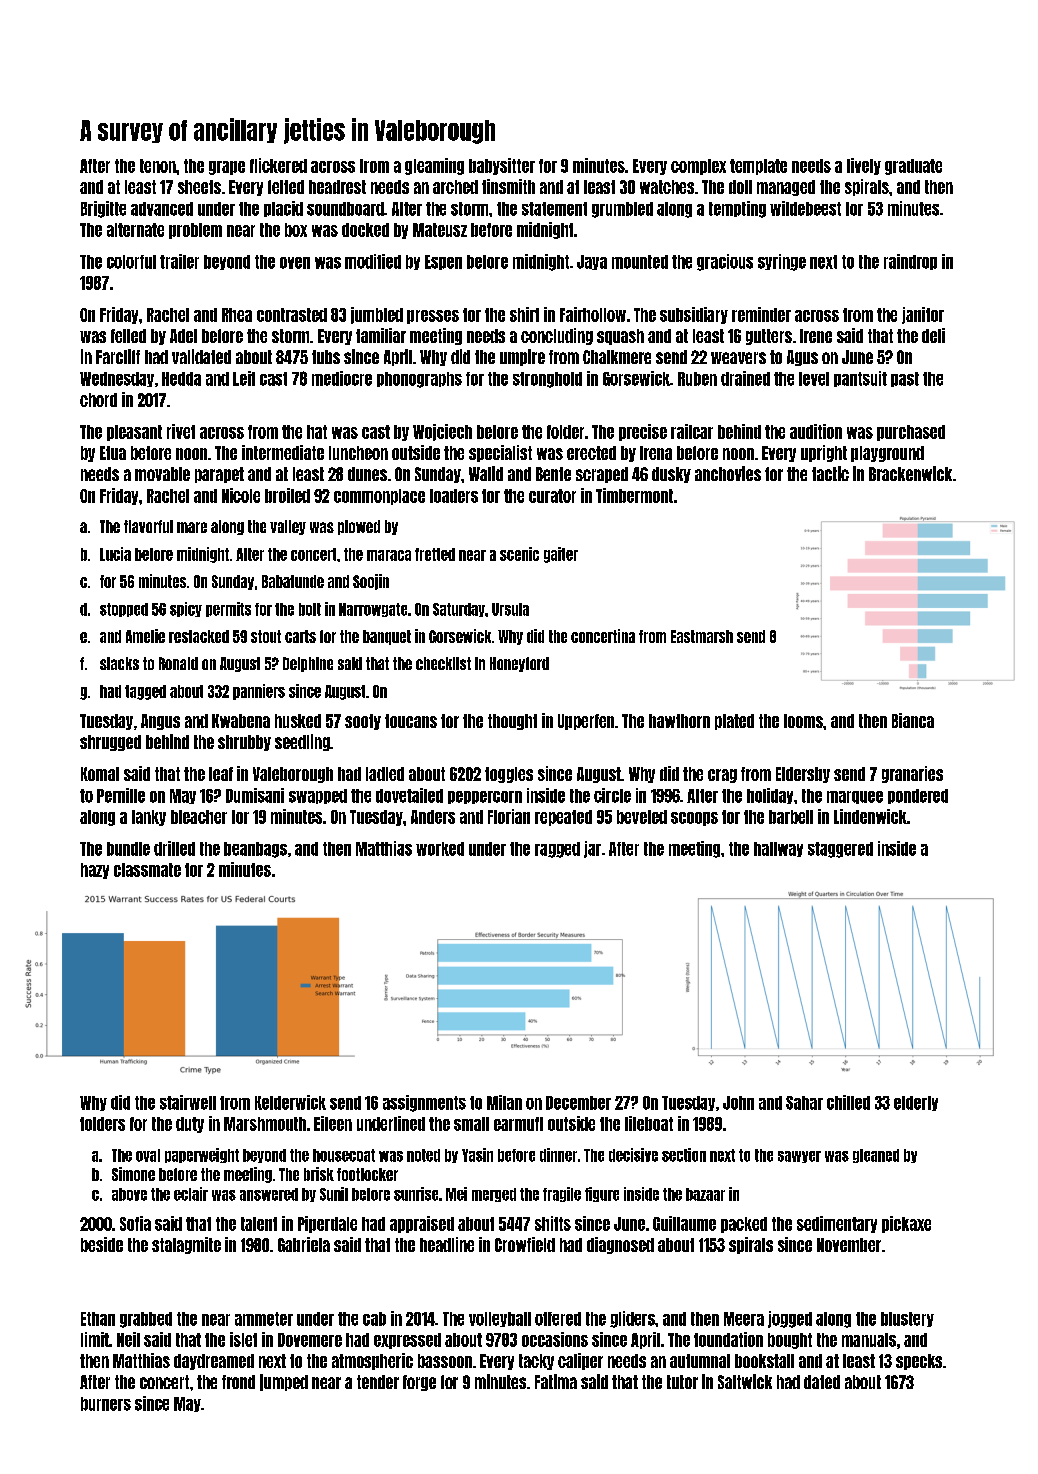 Image resolution: width=1038 pixels, height=1474 pixels. What do you see at coordinates (186, 1245) in the page?
I see `stalagmite` at bounding box center [186, 1245].
